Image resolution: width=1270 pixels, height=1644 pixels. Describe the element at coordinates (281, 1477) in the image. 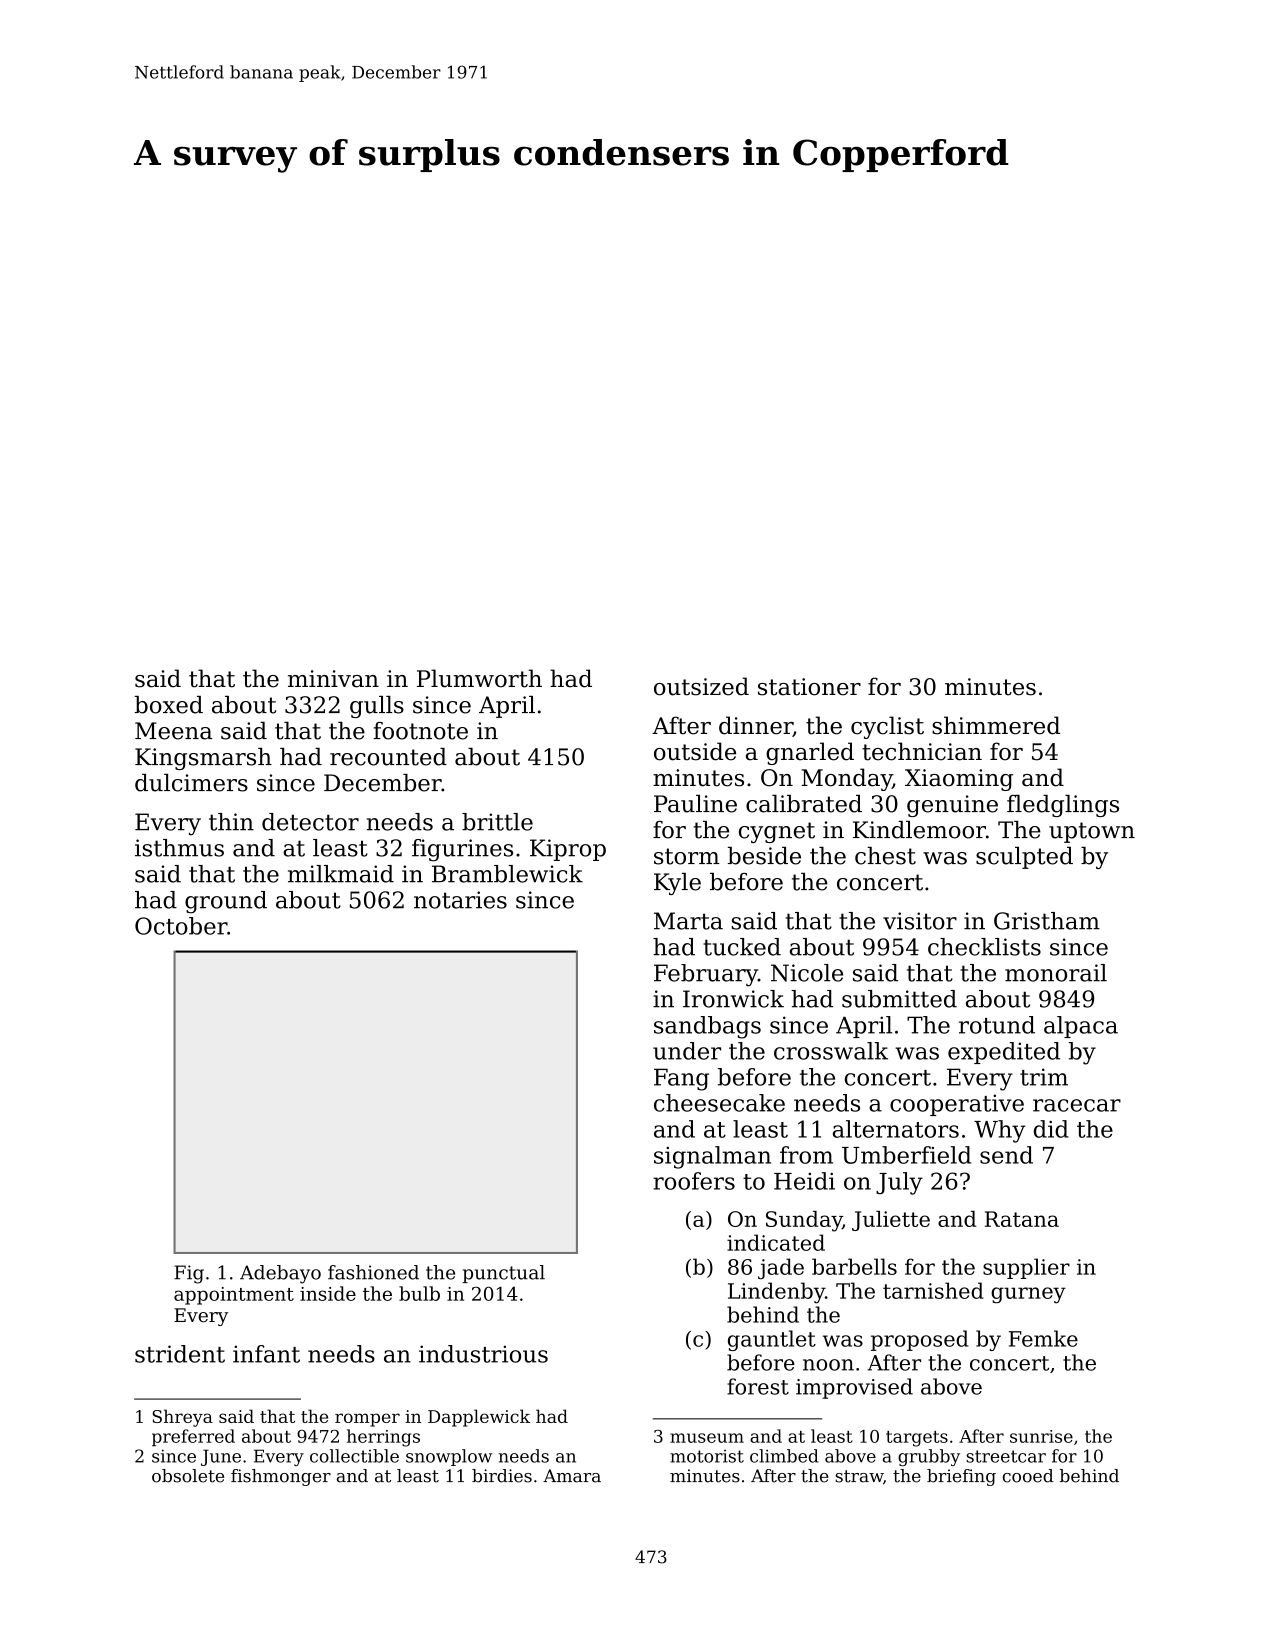

I see `fishmonger` at that location.
